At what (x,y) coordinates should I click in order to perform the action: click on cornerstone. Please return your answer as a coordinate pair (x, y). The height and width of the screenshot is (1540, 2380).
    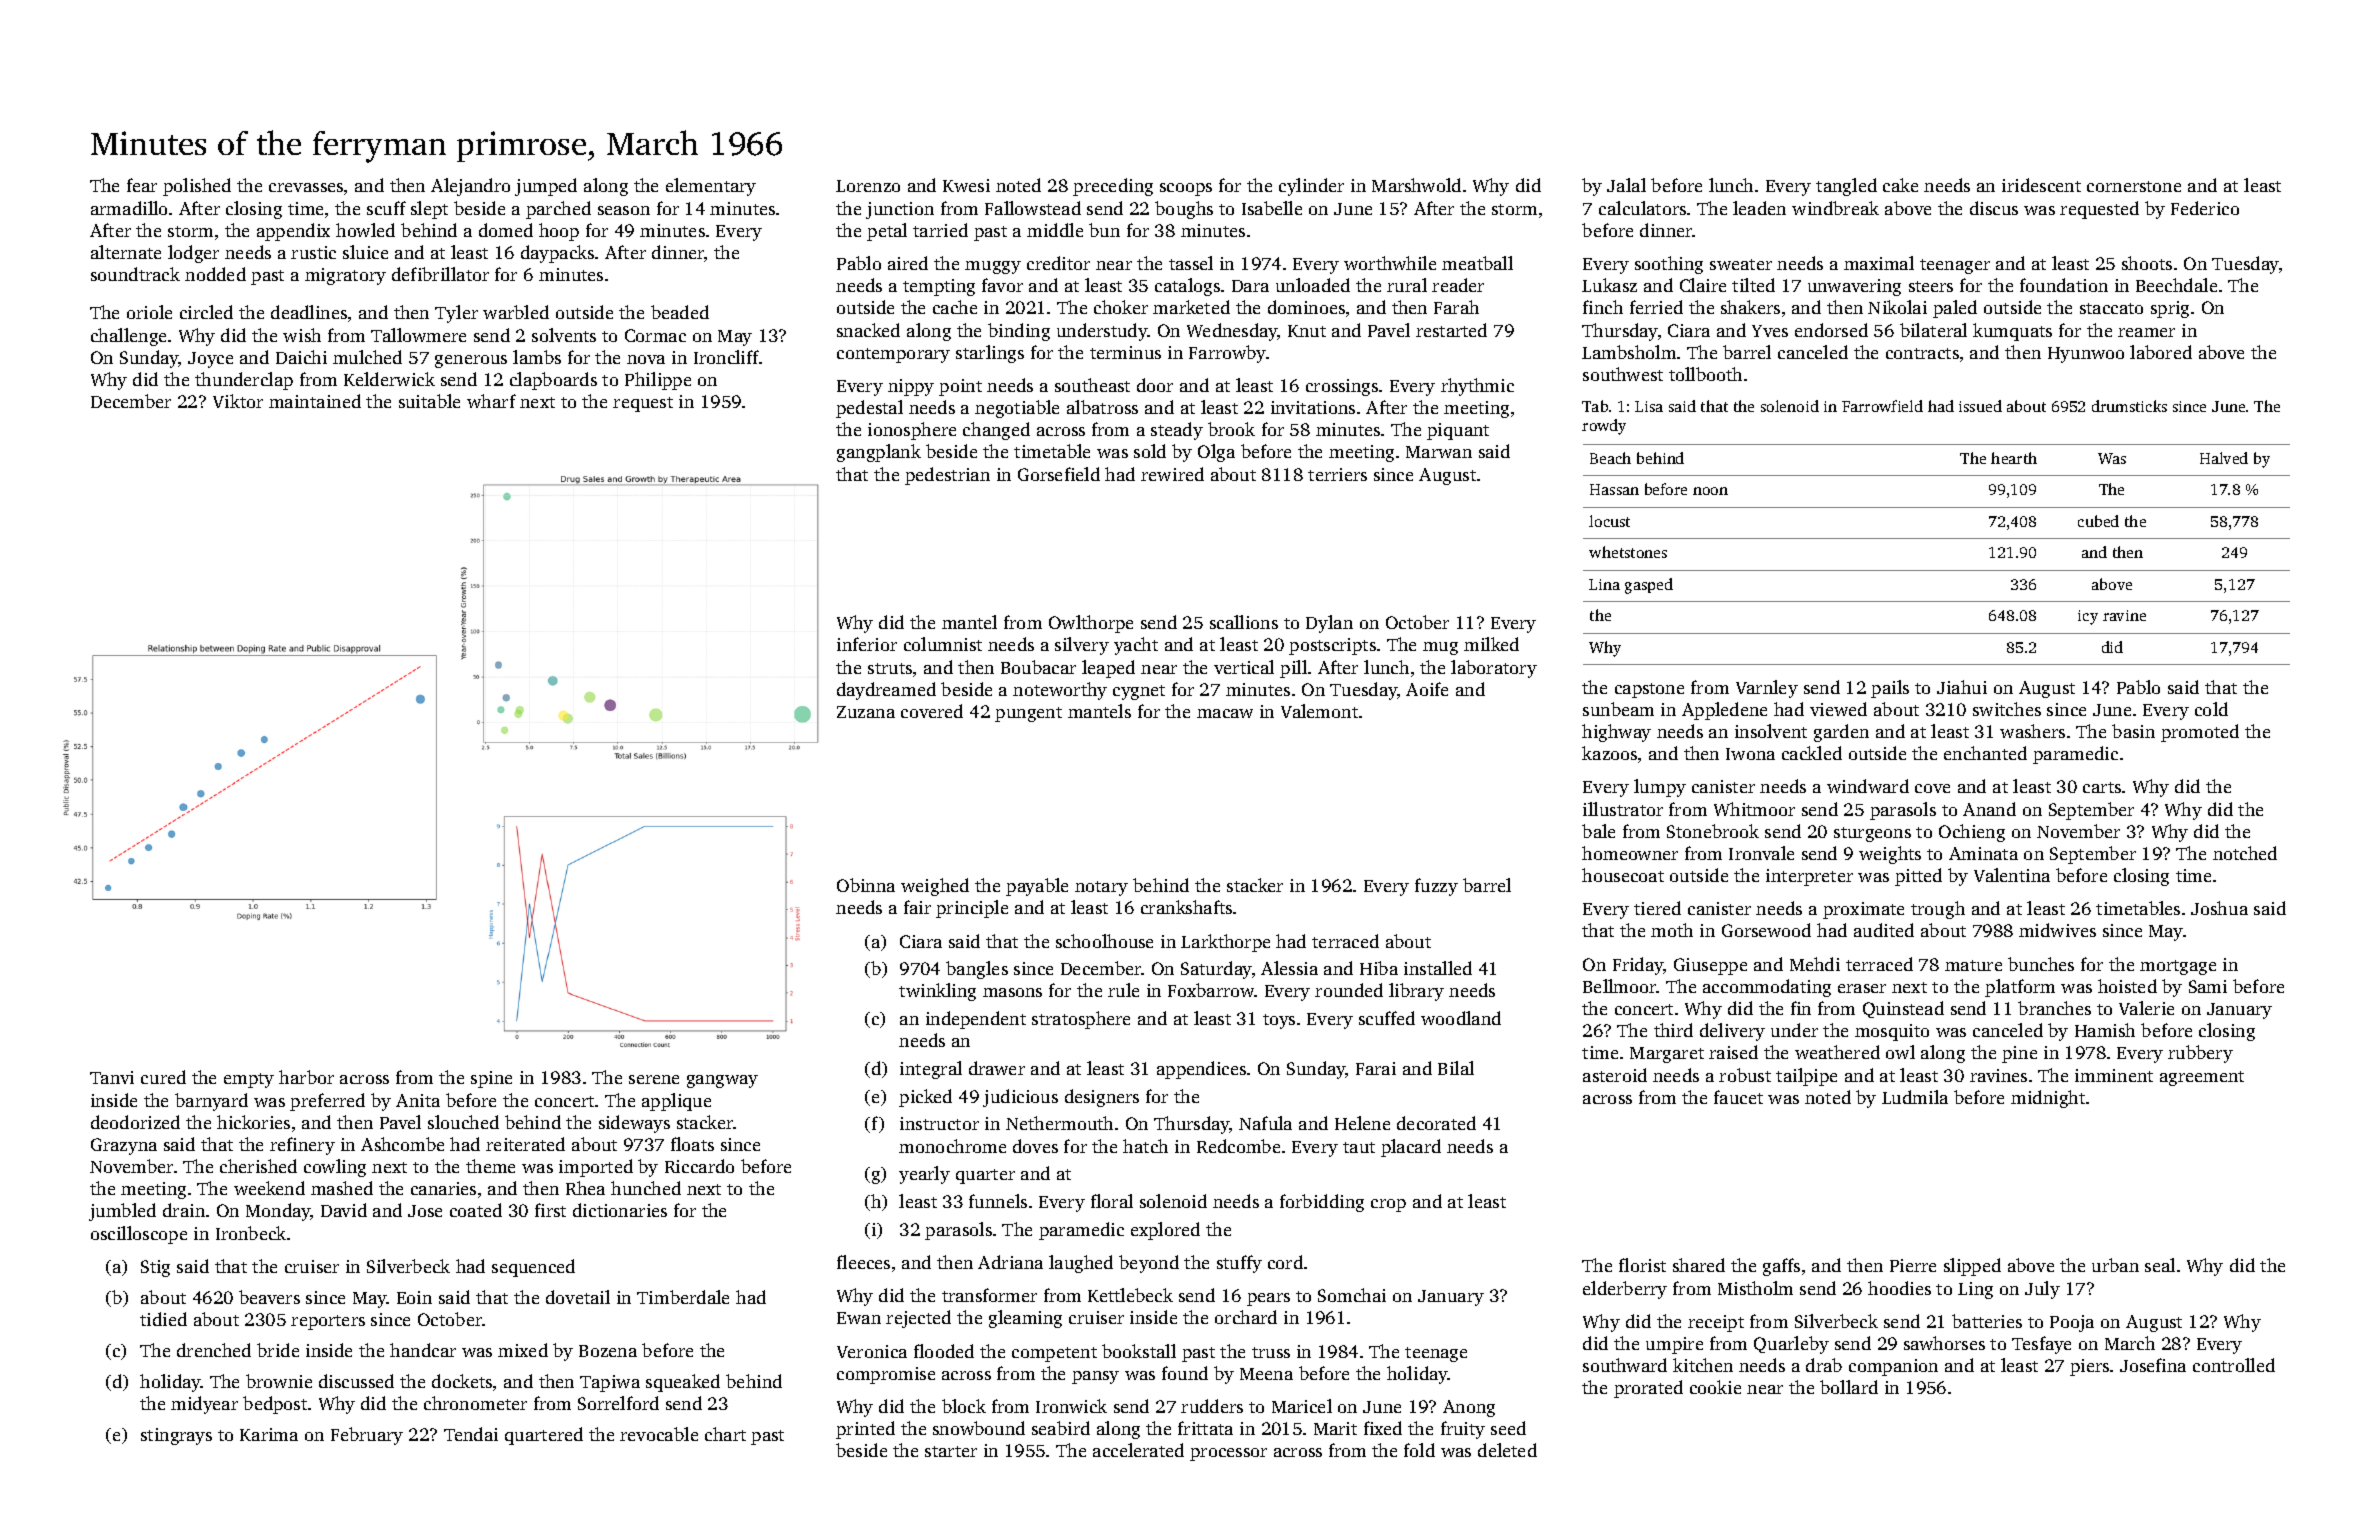
    Looking at the image, I should click on (2134, 186).
